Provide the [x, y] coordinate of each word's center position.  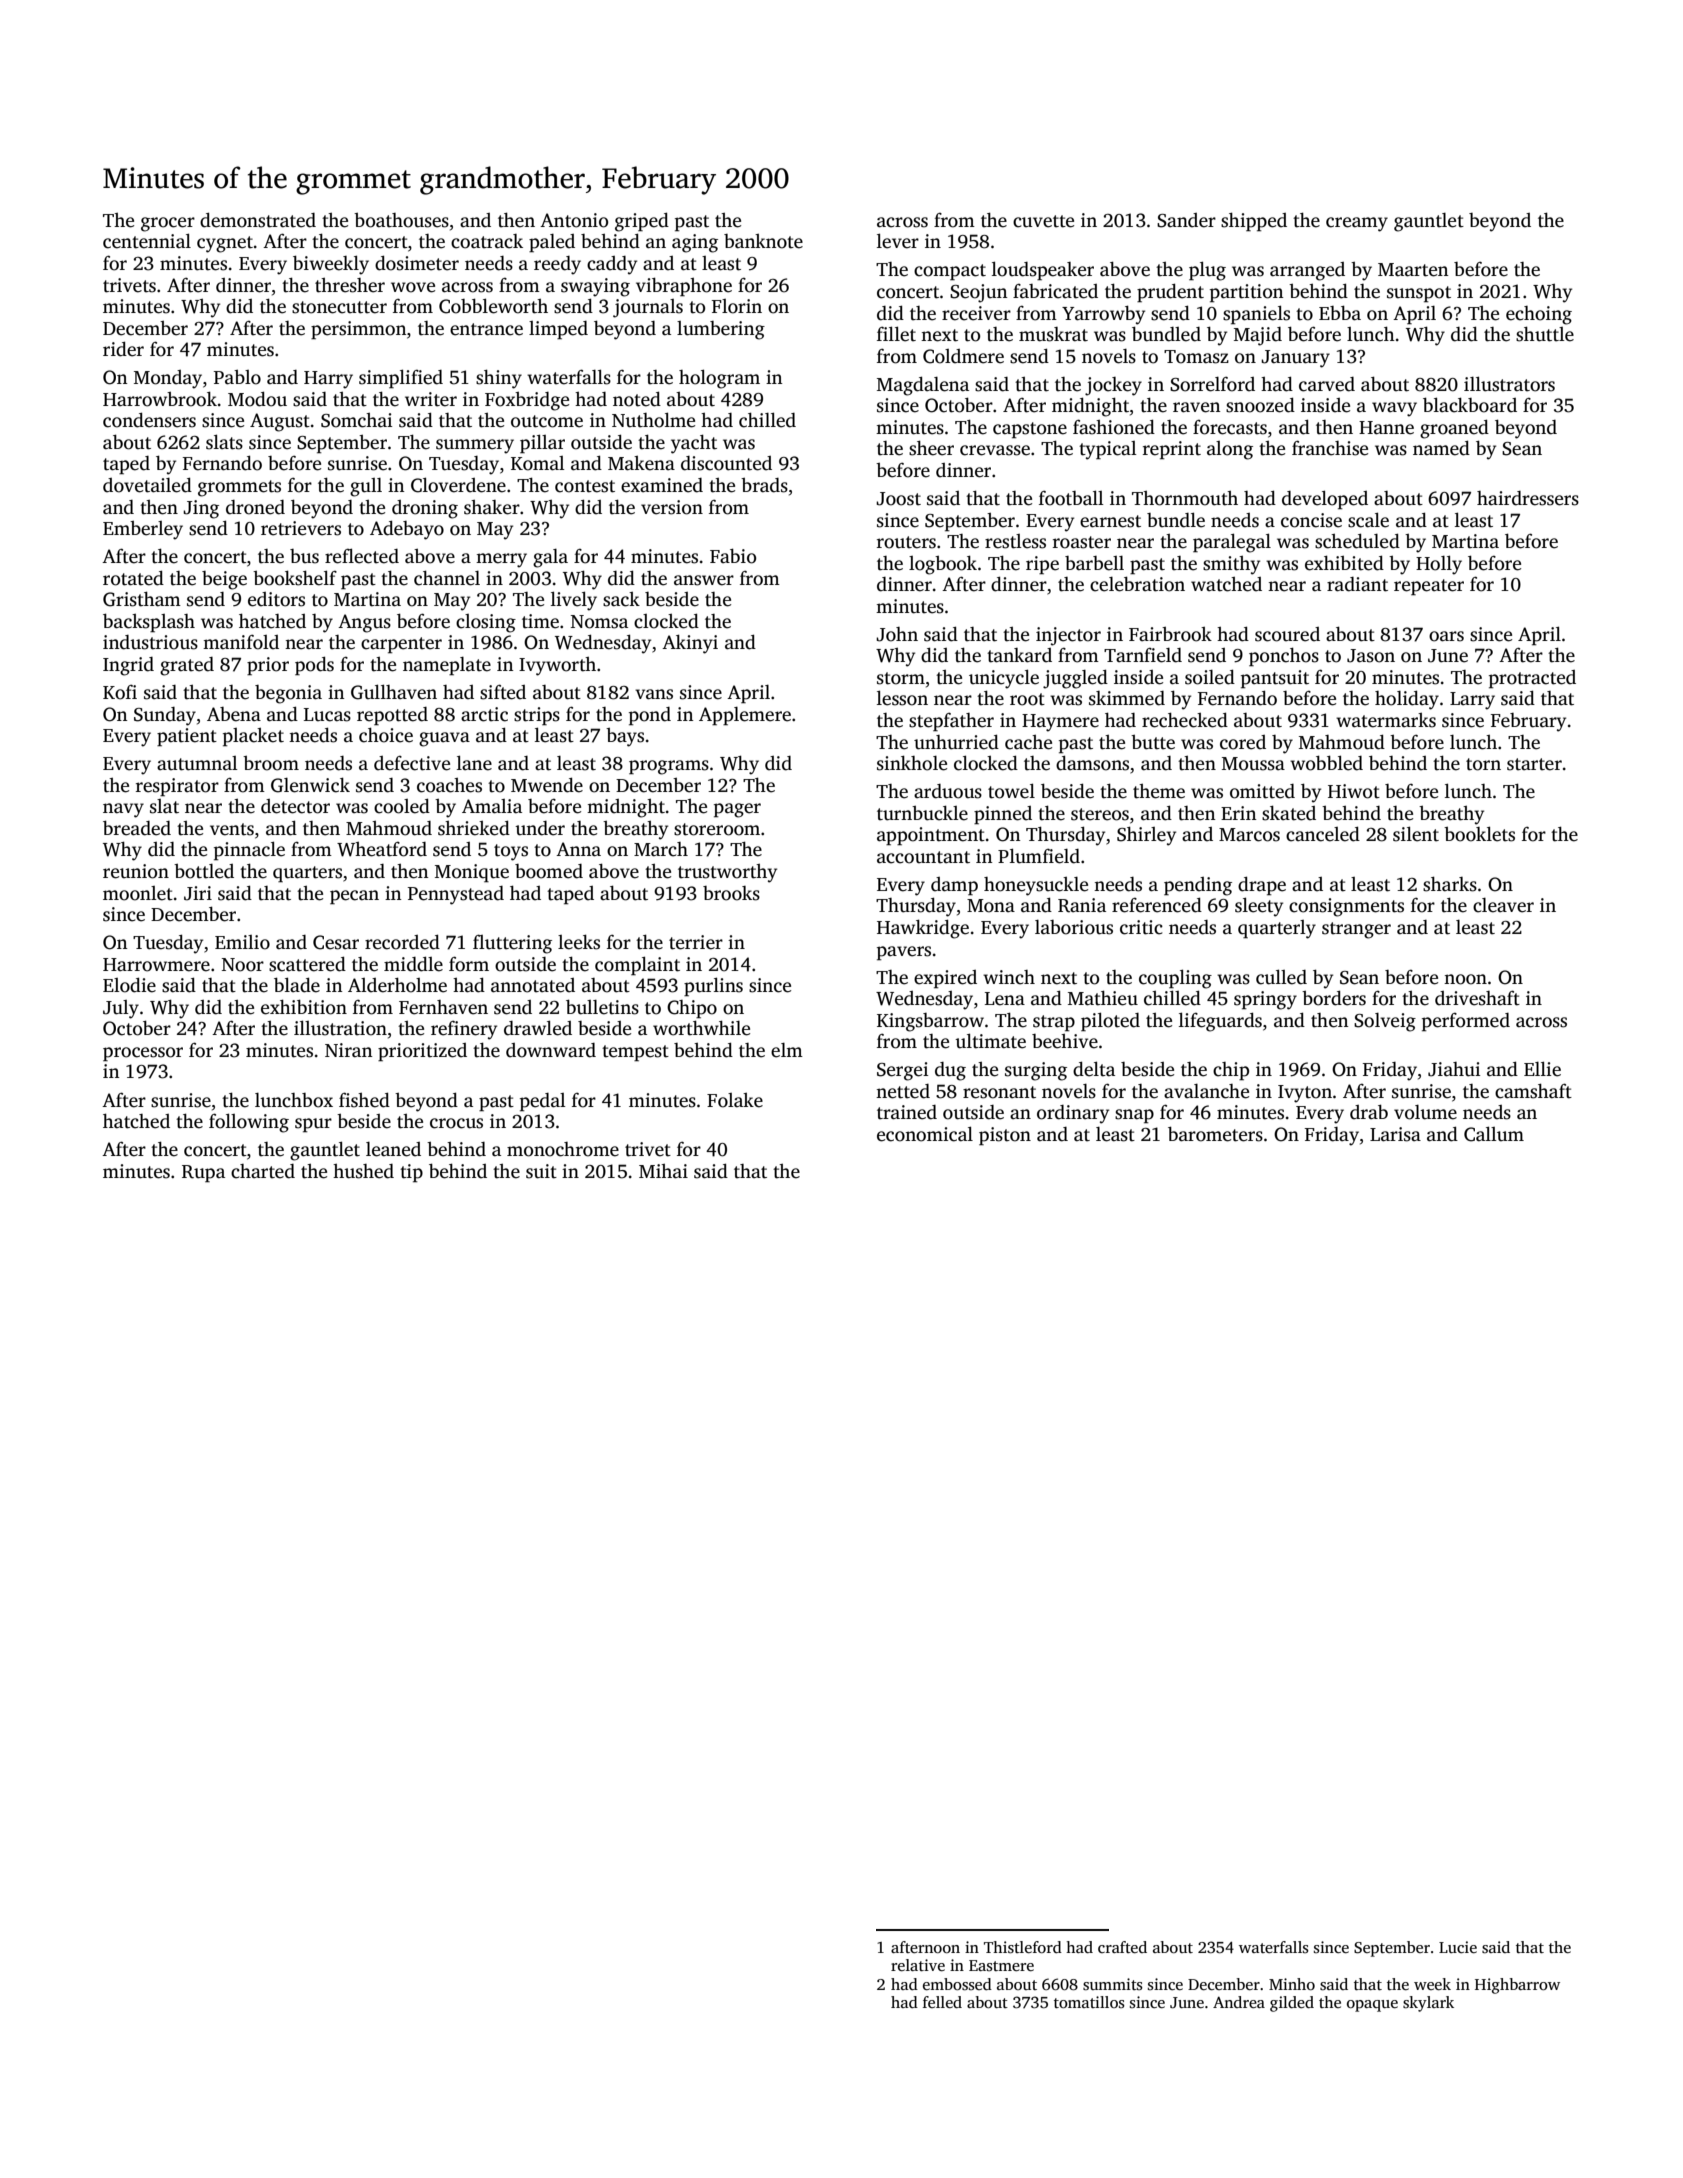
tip [411, 1173]
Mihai [663, 1171]
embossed [957, 1984]
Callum [1494, 1134]
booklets [1479, 834]
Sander [1186, 220]
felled [942, 2002]
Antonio [574, 220]
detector [295, 806]
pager [737, 810]
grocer [168, 224]
